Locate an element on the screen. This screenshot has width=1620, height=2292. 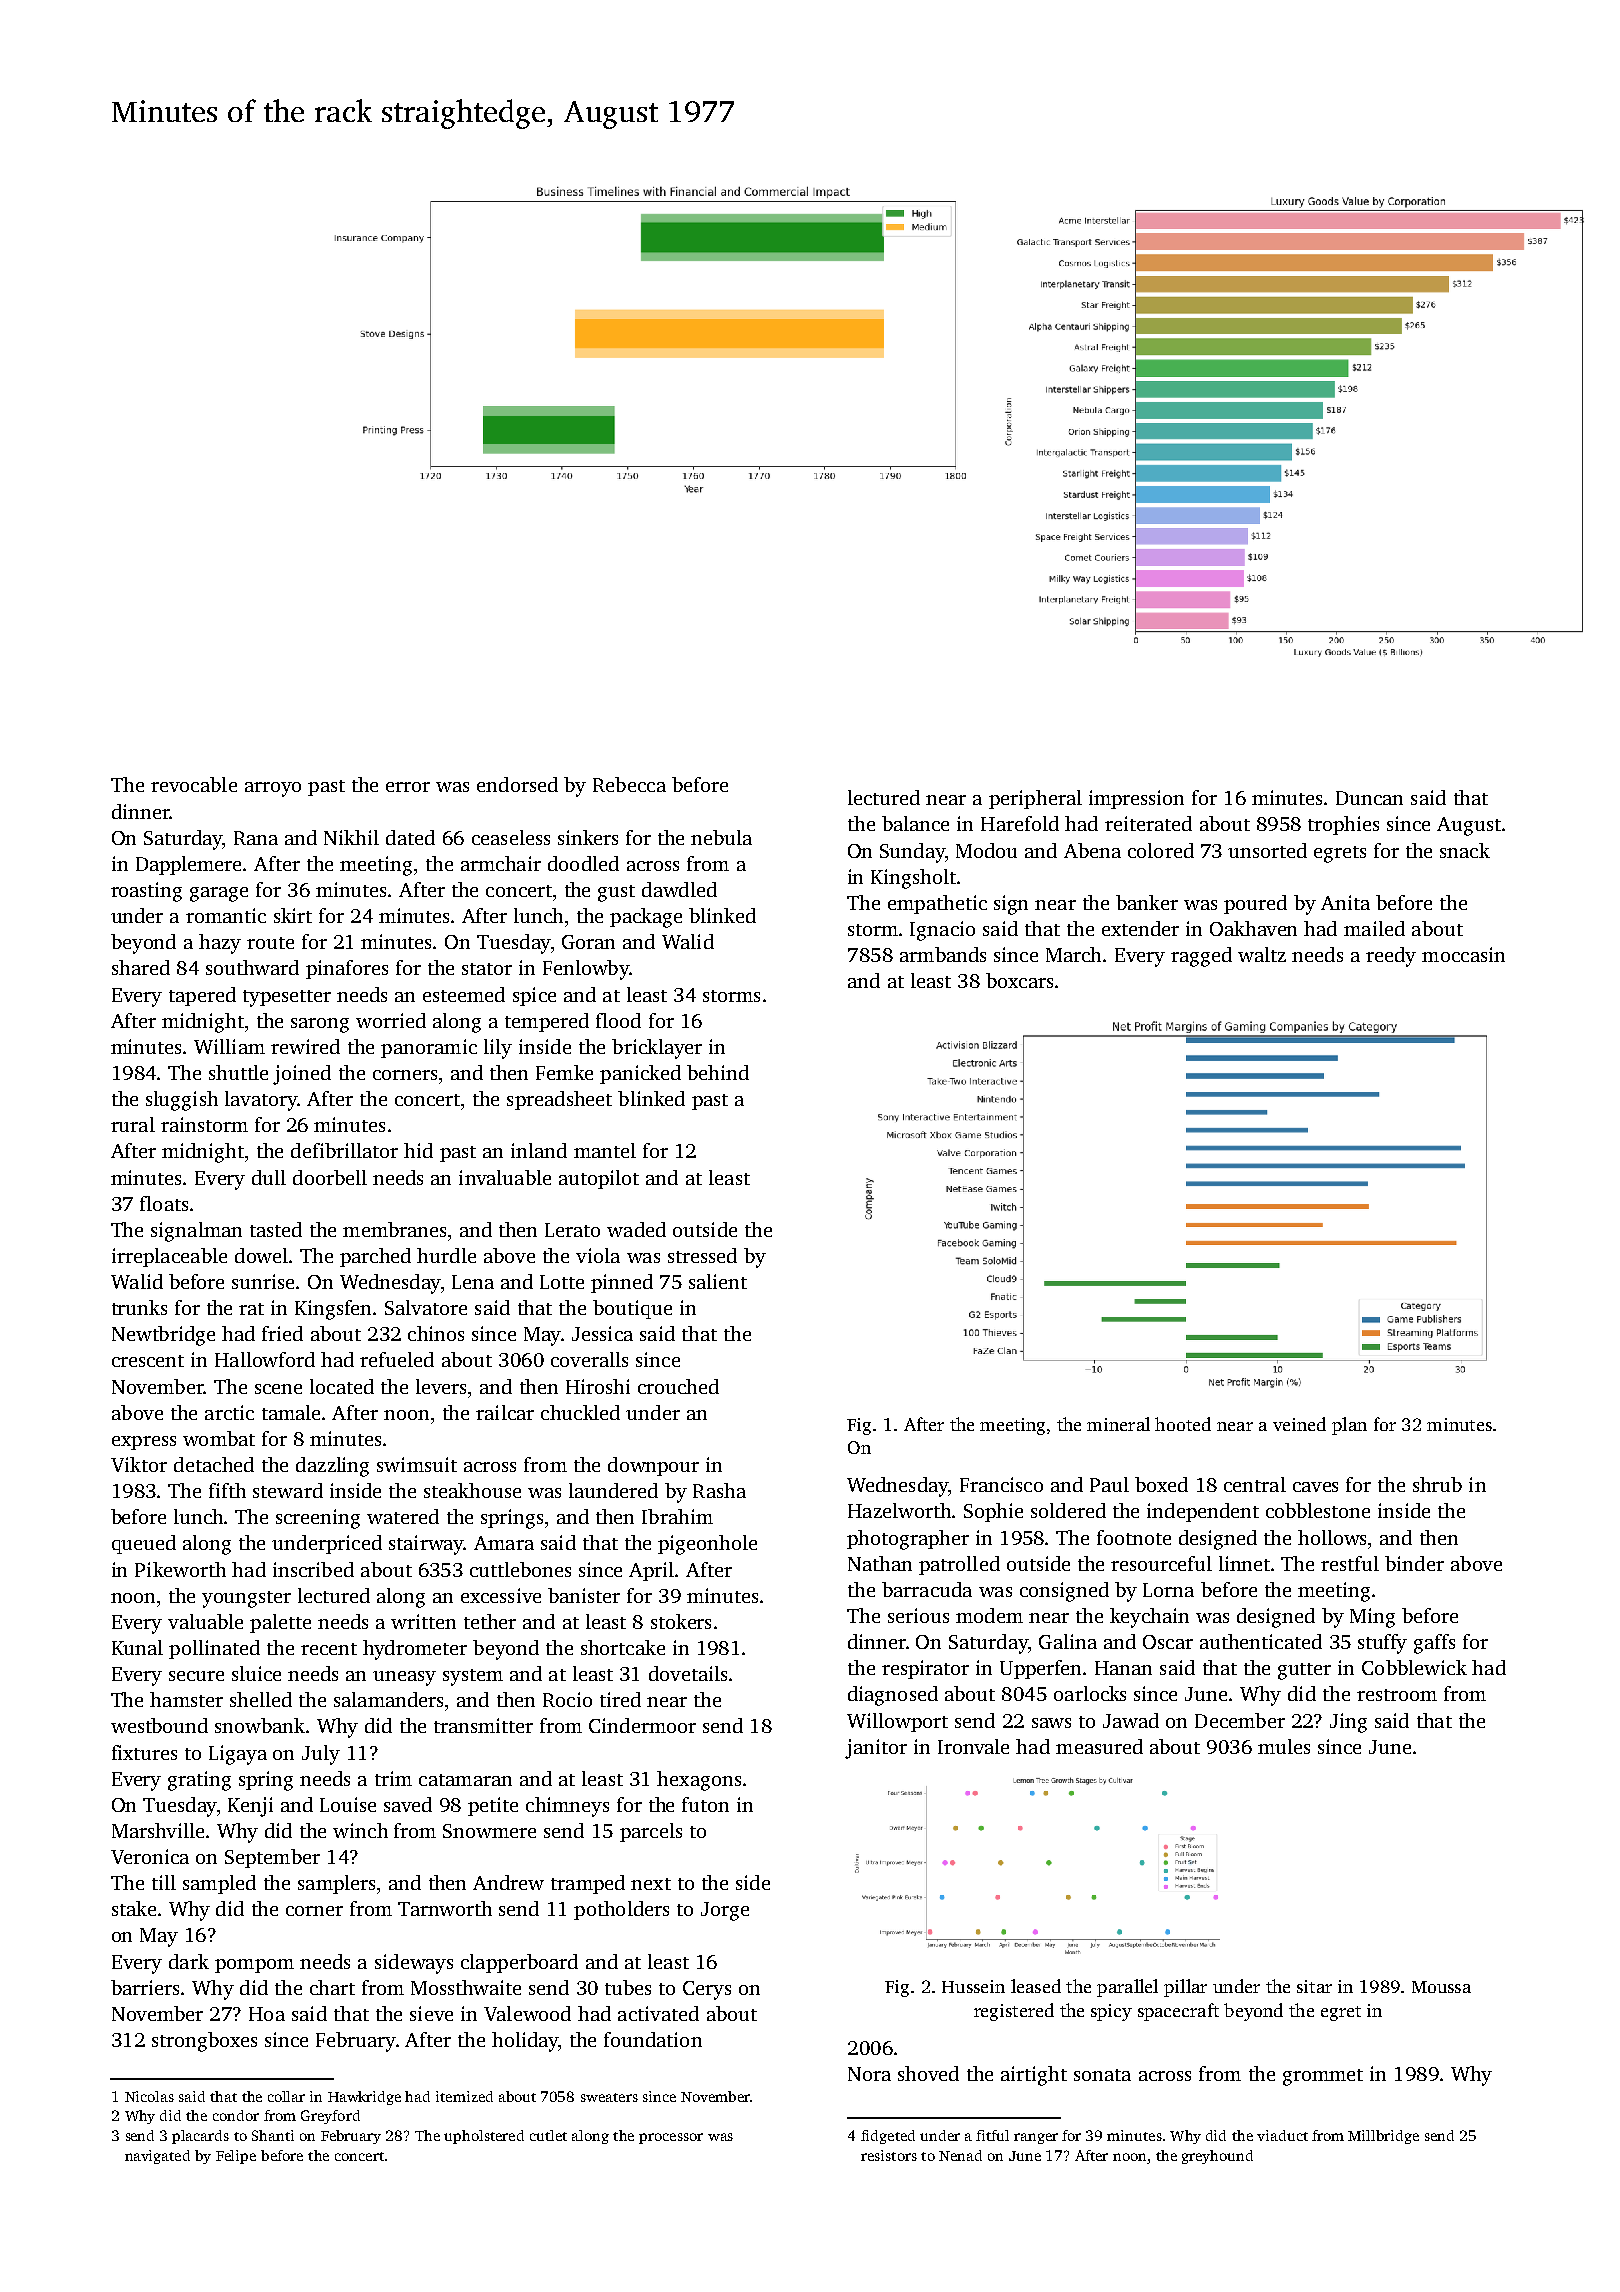
Duncan is located at coordinates (1369, 798).
